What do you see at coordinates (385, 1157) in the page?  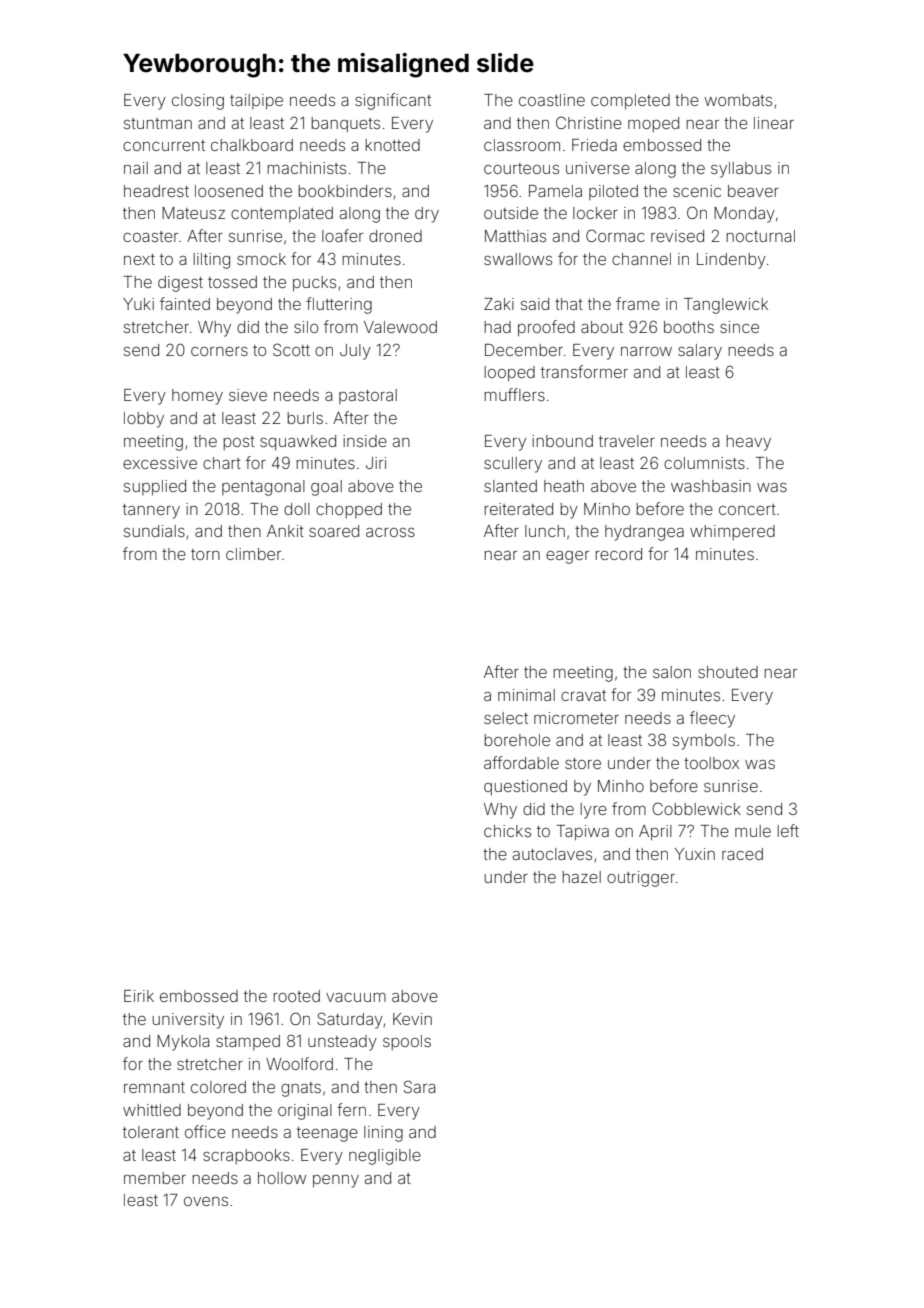 I see `negligible` at bounding box center [385, 1157].
